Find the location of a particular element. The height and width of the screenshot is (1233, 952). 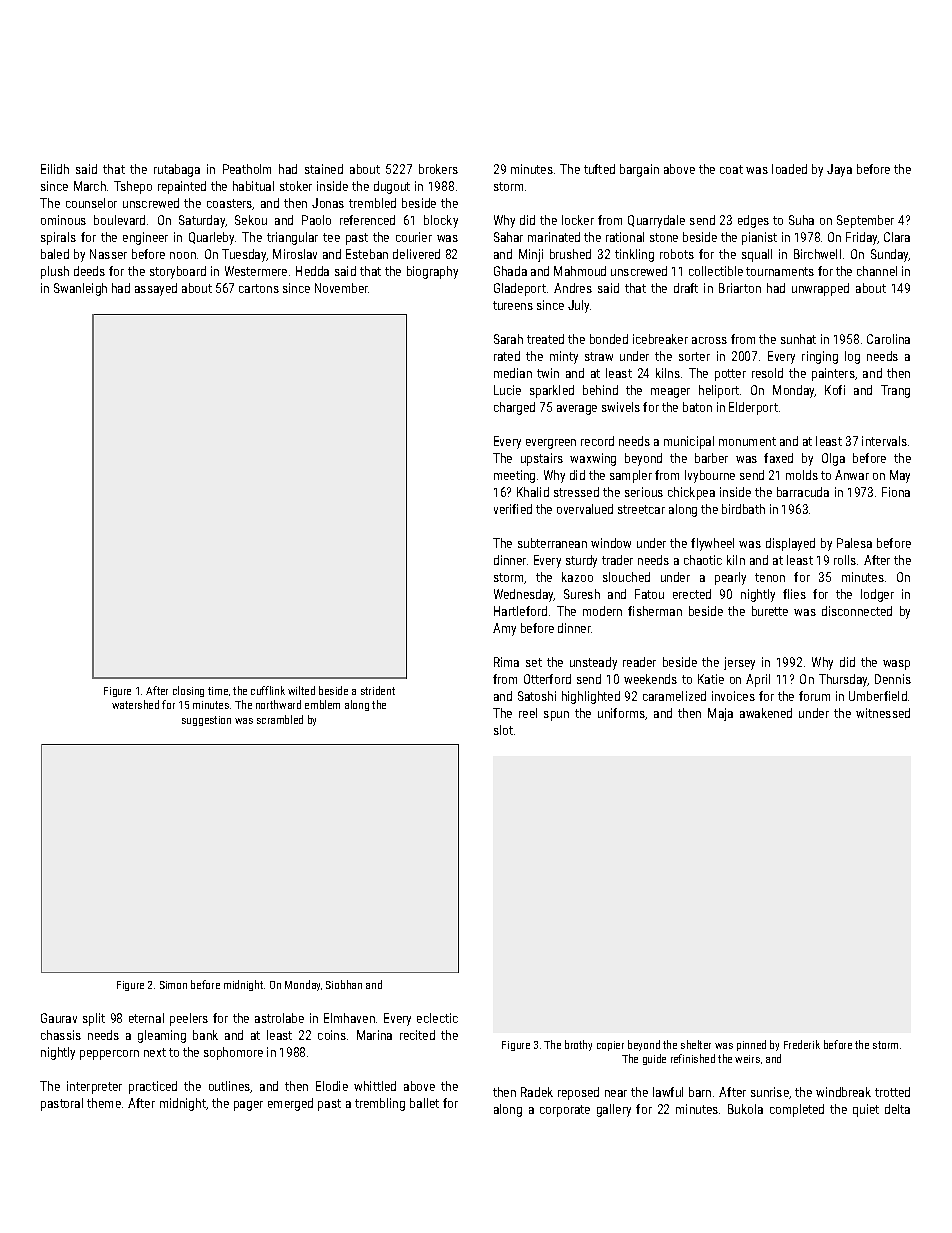

forum is located at coordinates (814, 696).
